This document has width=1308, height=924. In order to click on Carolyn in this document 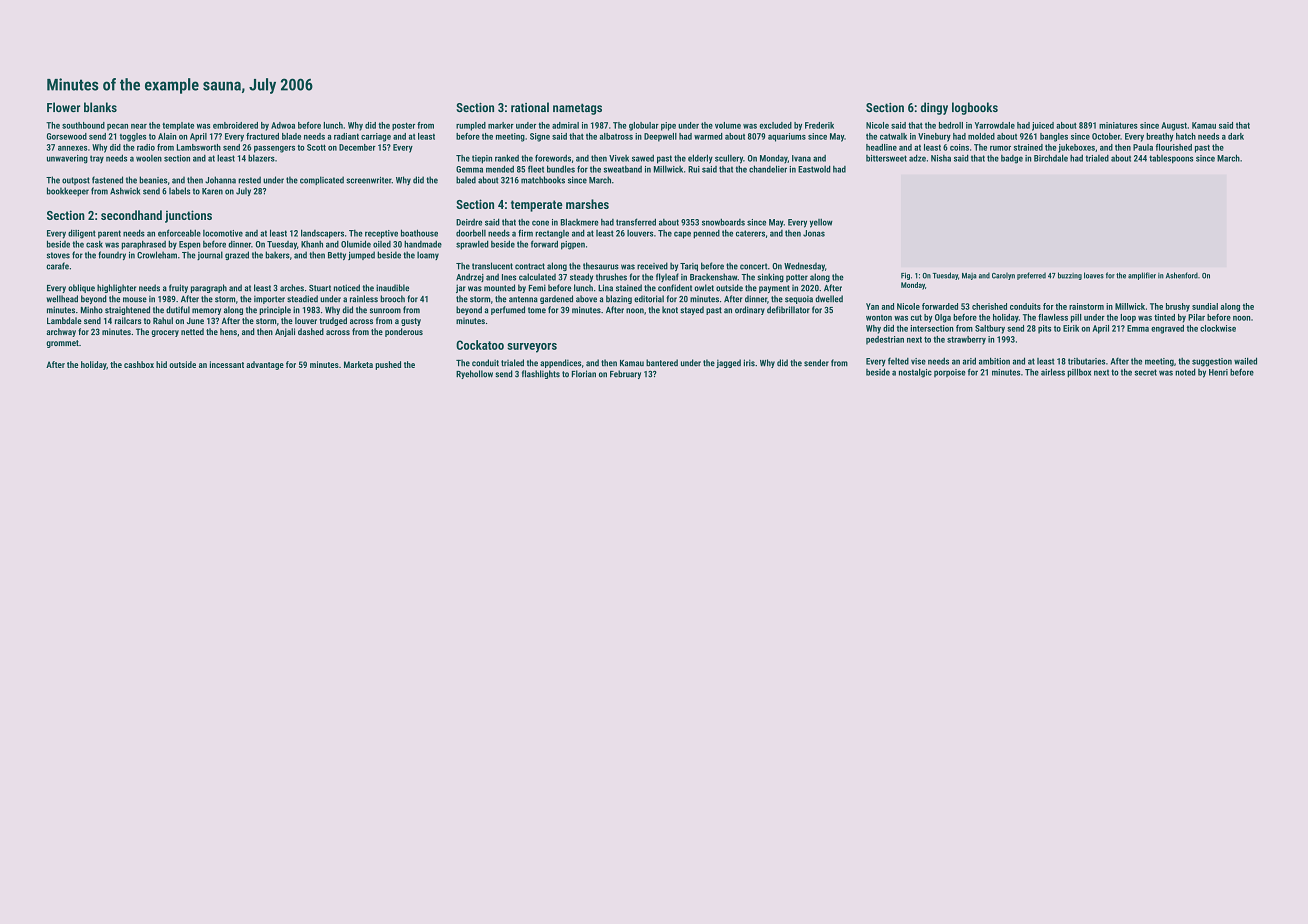, I will do `click(1003, 276)`.
